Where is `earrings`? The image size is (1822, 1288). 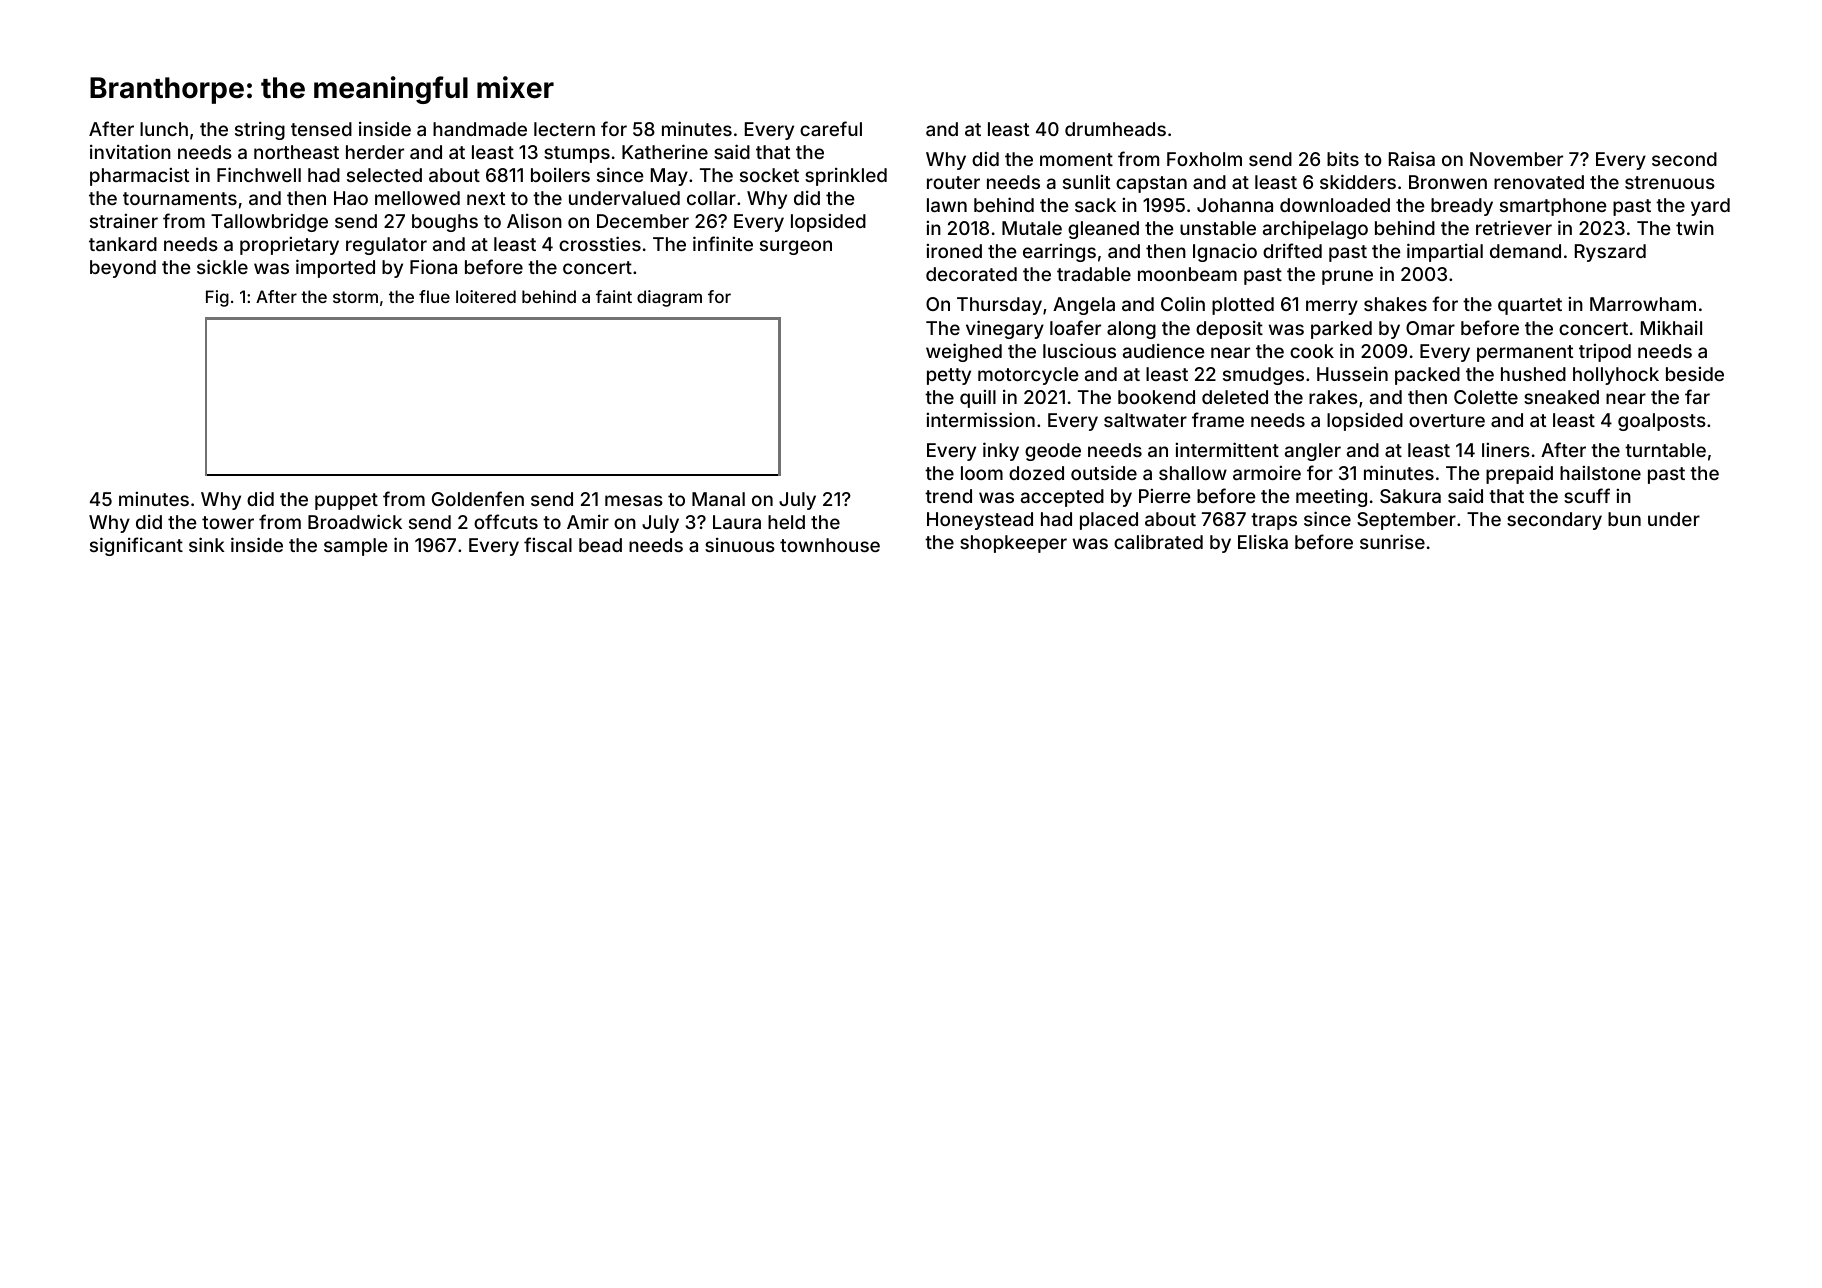 earrings is located at coordinates (1059, 253).
